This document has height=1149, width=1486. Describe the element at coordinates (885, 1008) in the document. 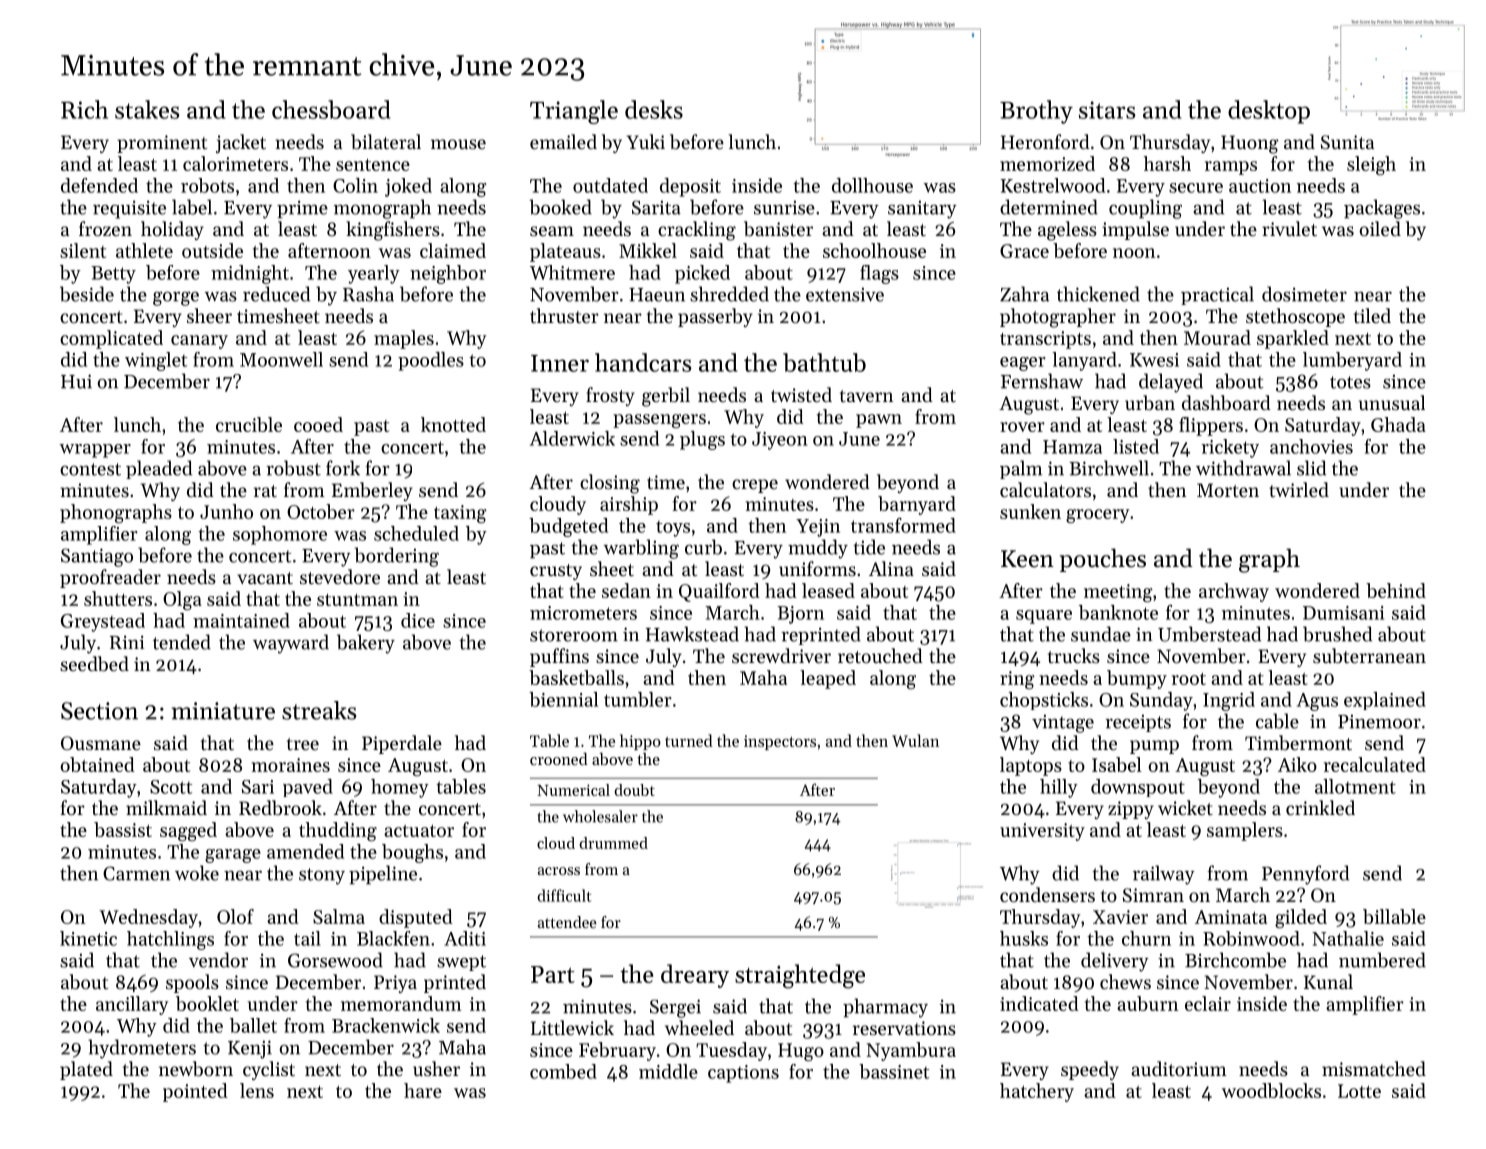

I see `pharmacy` at that location.
